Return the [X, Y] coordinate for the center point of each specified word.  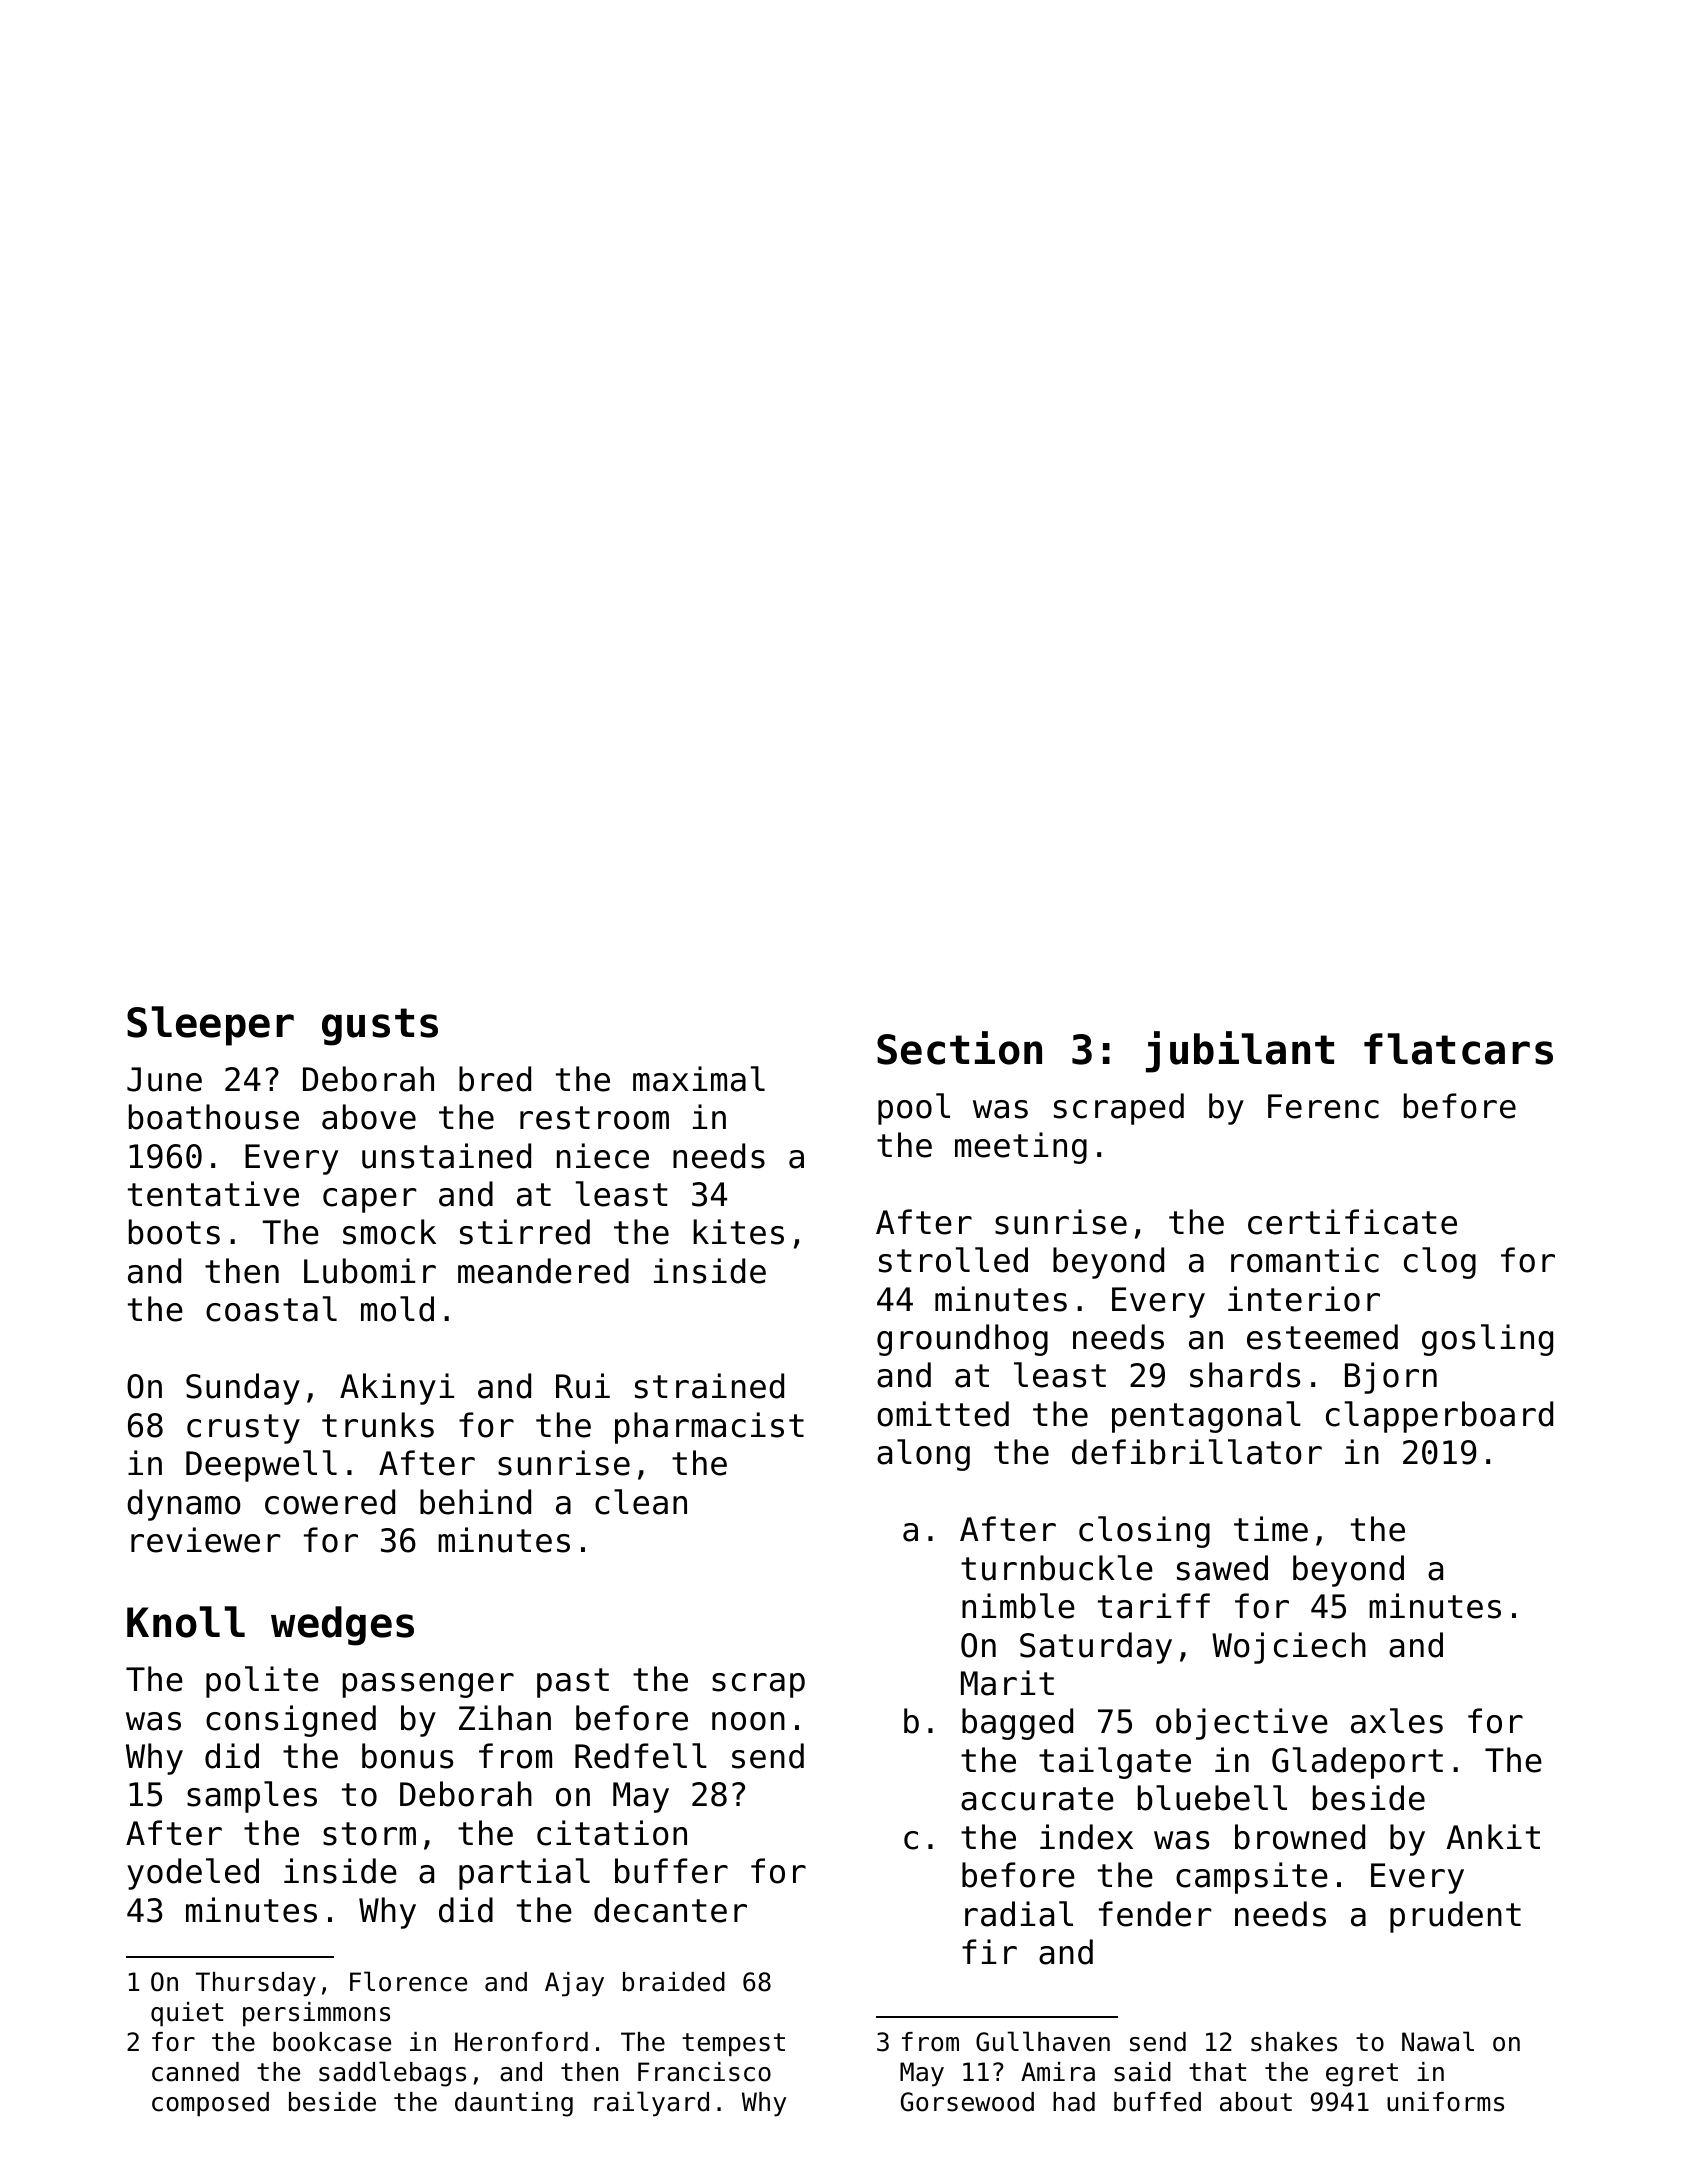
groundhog [962, 1340]
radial [1019, 1914]
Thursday [256, 1984]
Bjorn [1391, 1378]
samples [252, 1797]
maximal [699, 1079]
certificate [1352, 1222]
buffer [671, 1871]
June [164, 1079]
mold [397, 1309]
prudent [1455, 1917]
